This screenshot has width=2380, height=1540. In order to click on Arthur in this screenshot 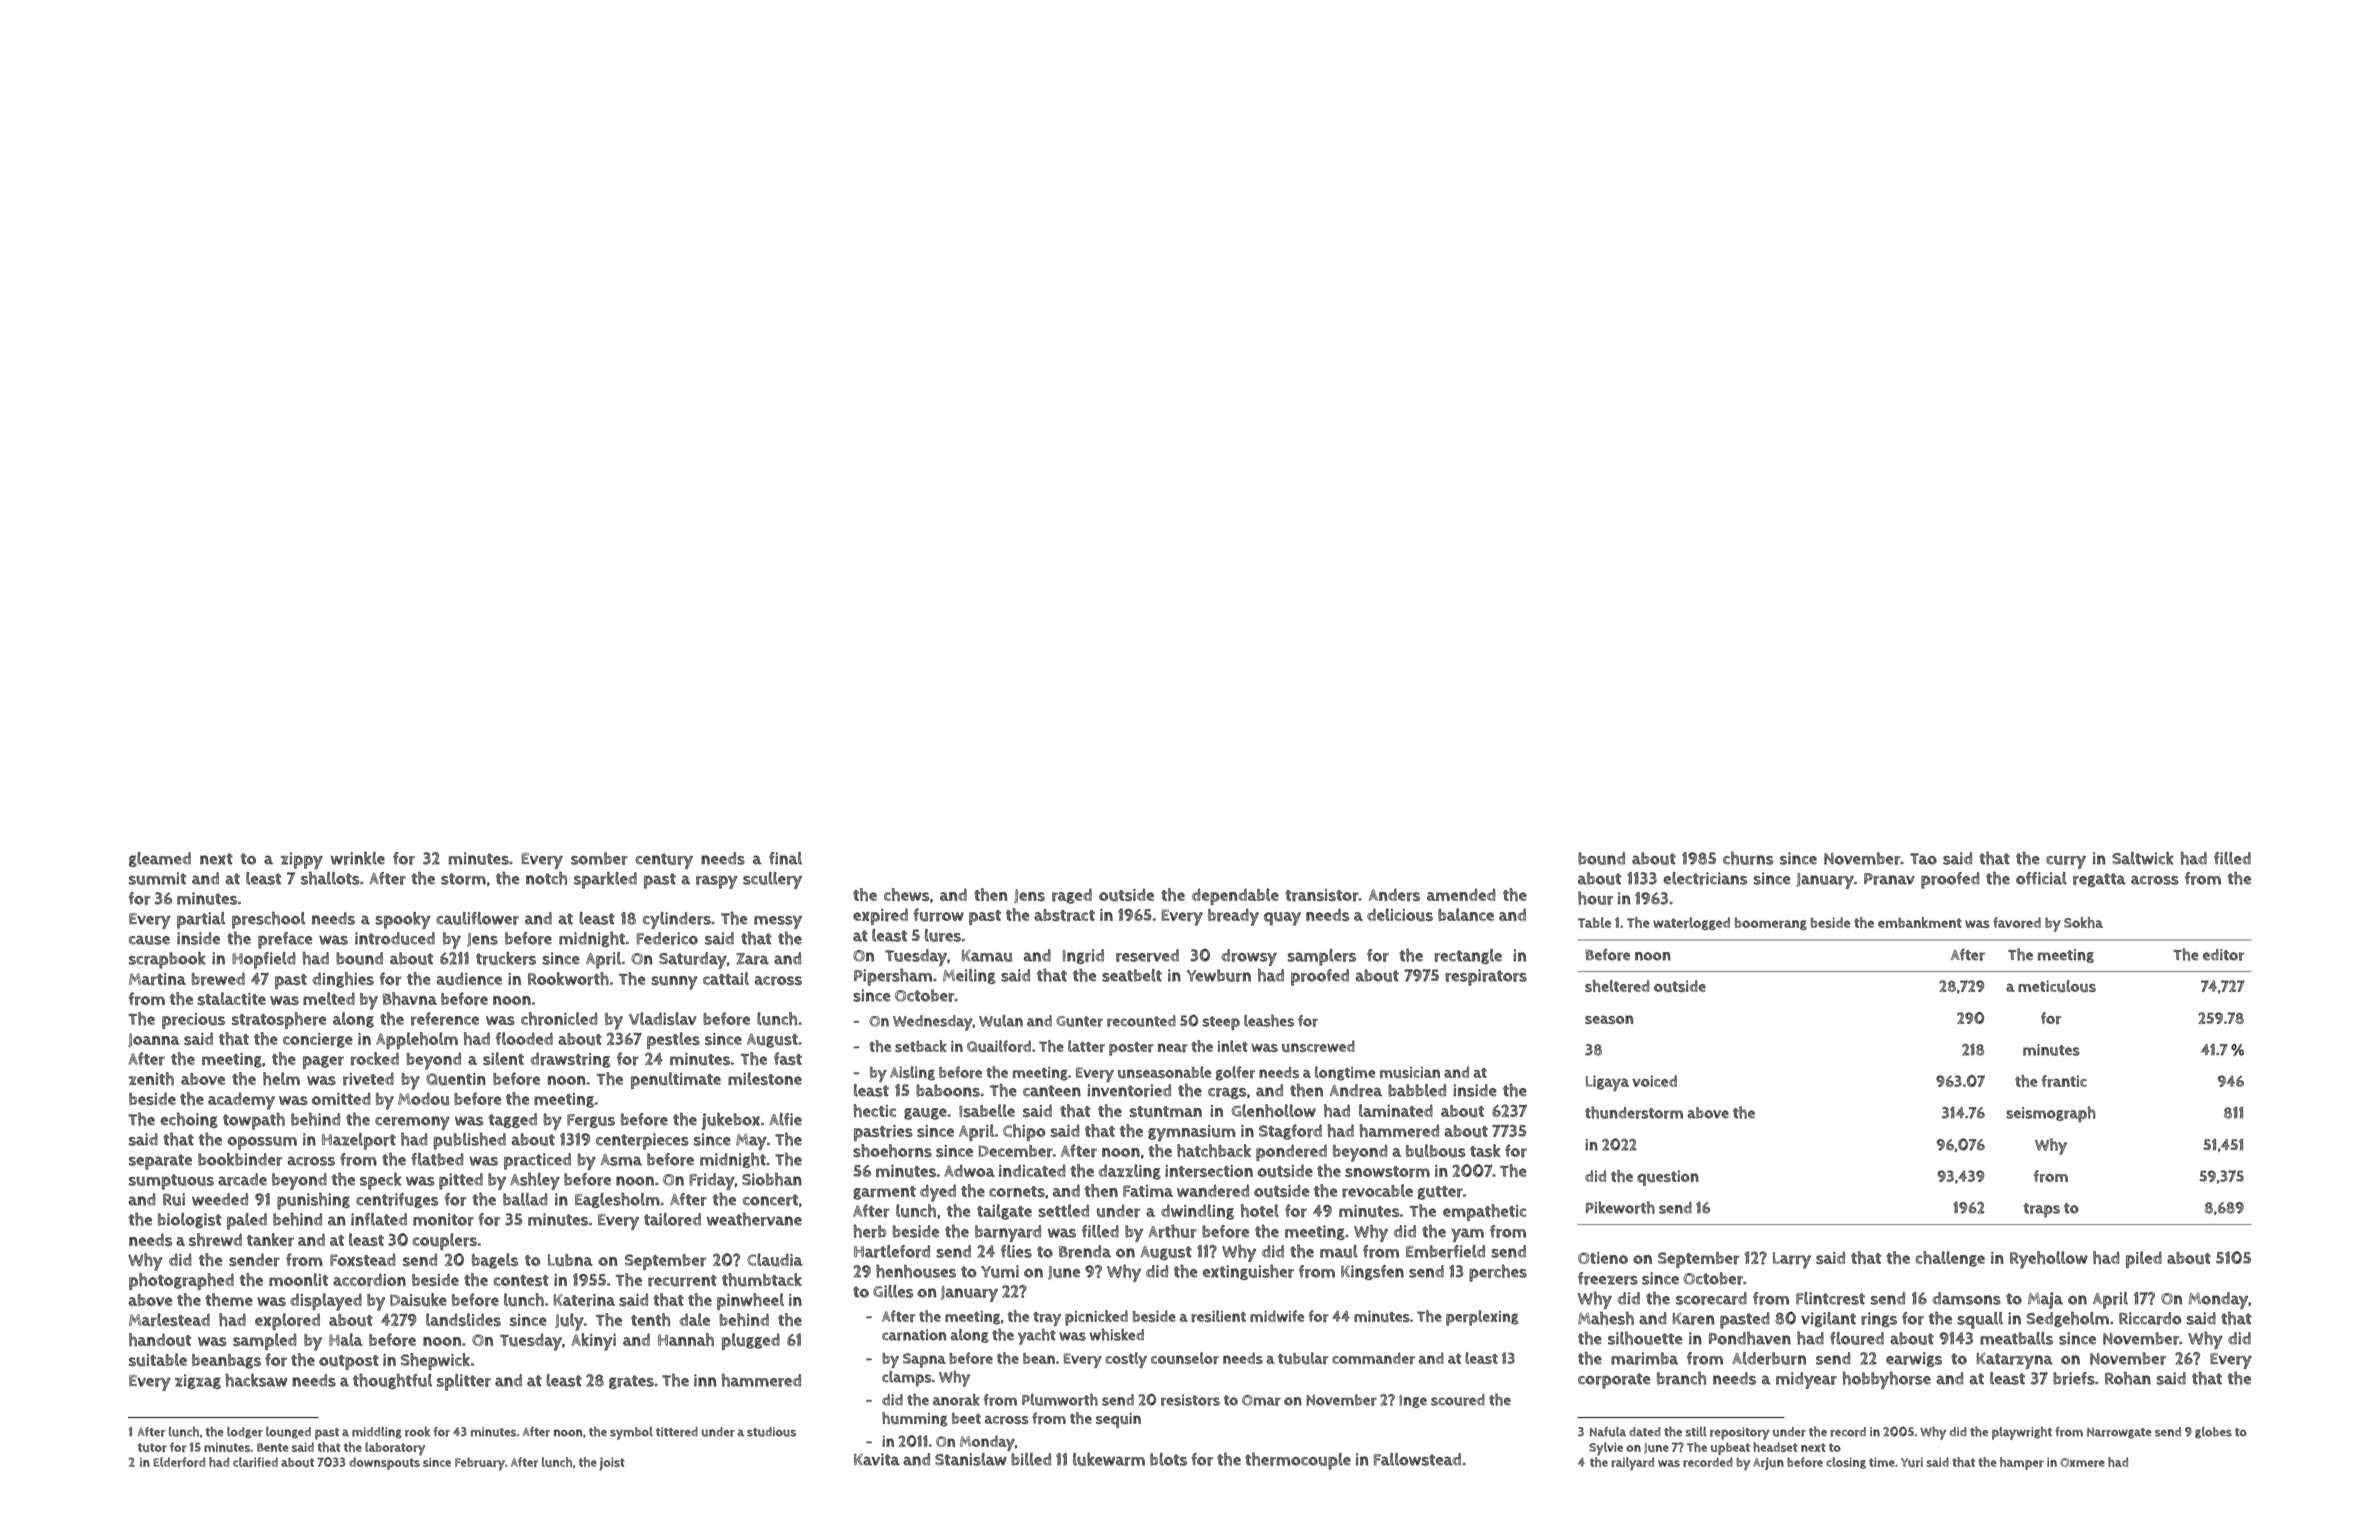, I will do `click(1172, 1231)`.
